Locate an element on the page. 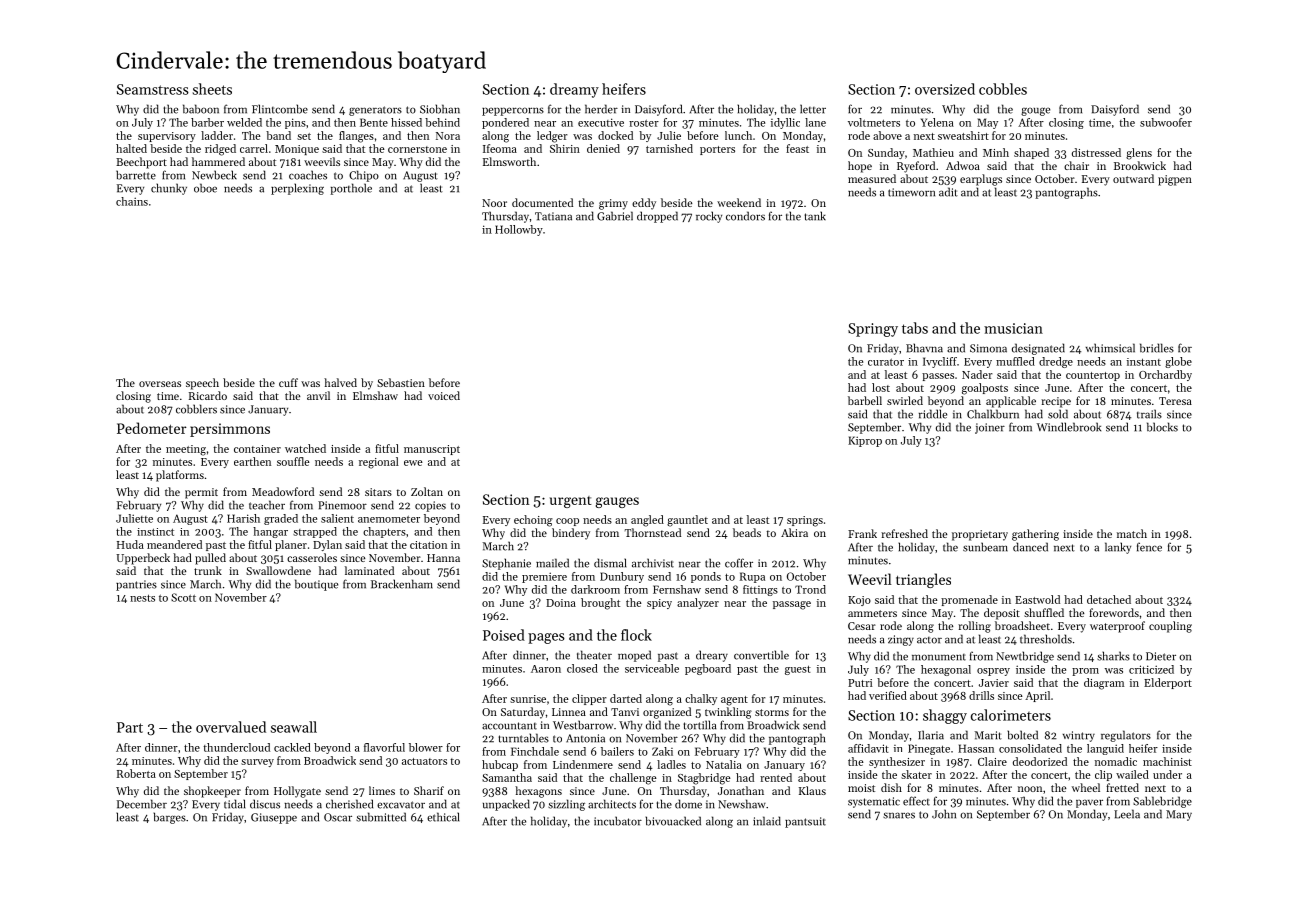 The height and width of the page is (924, 1308). muffled is located at coordinates (1015, 361).
